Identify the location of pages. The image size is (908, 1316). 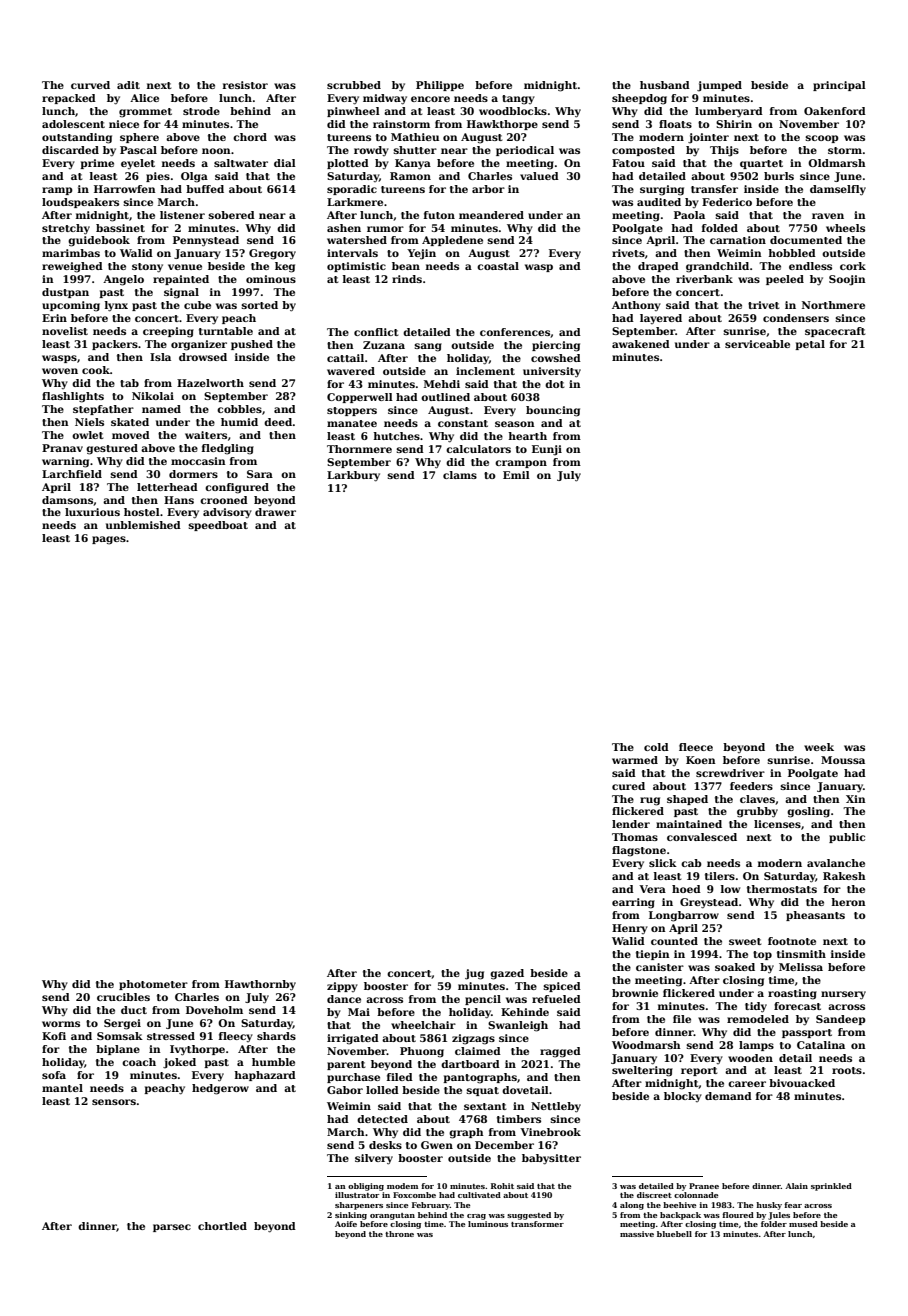
(109, 540).
